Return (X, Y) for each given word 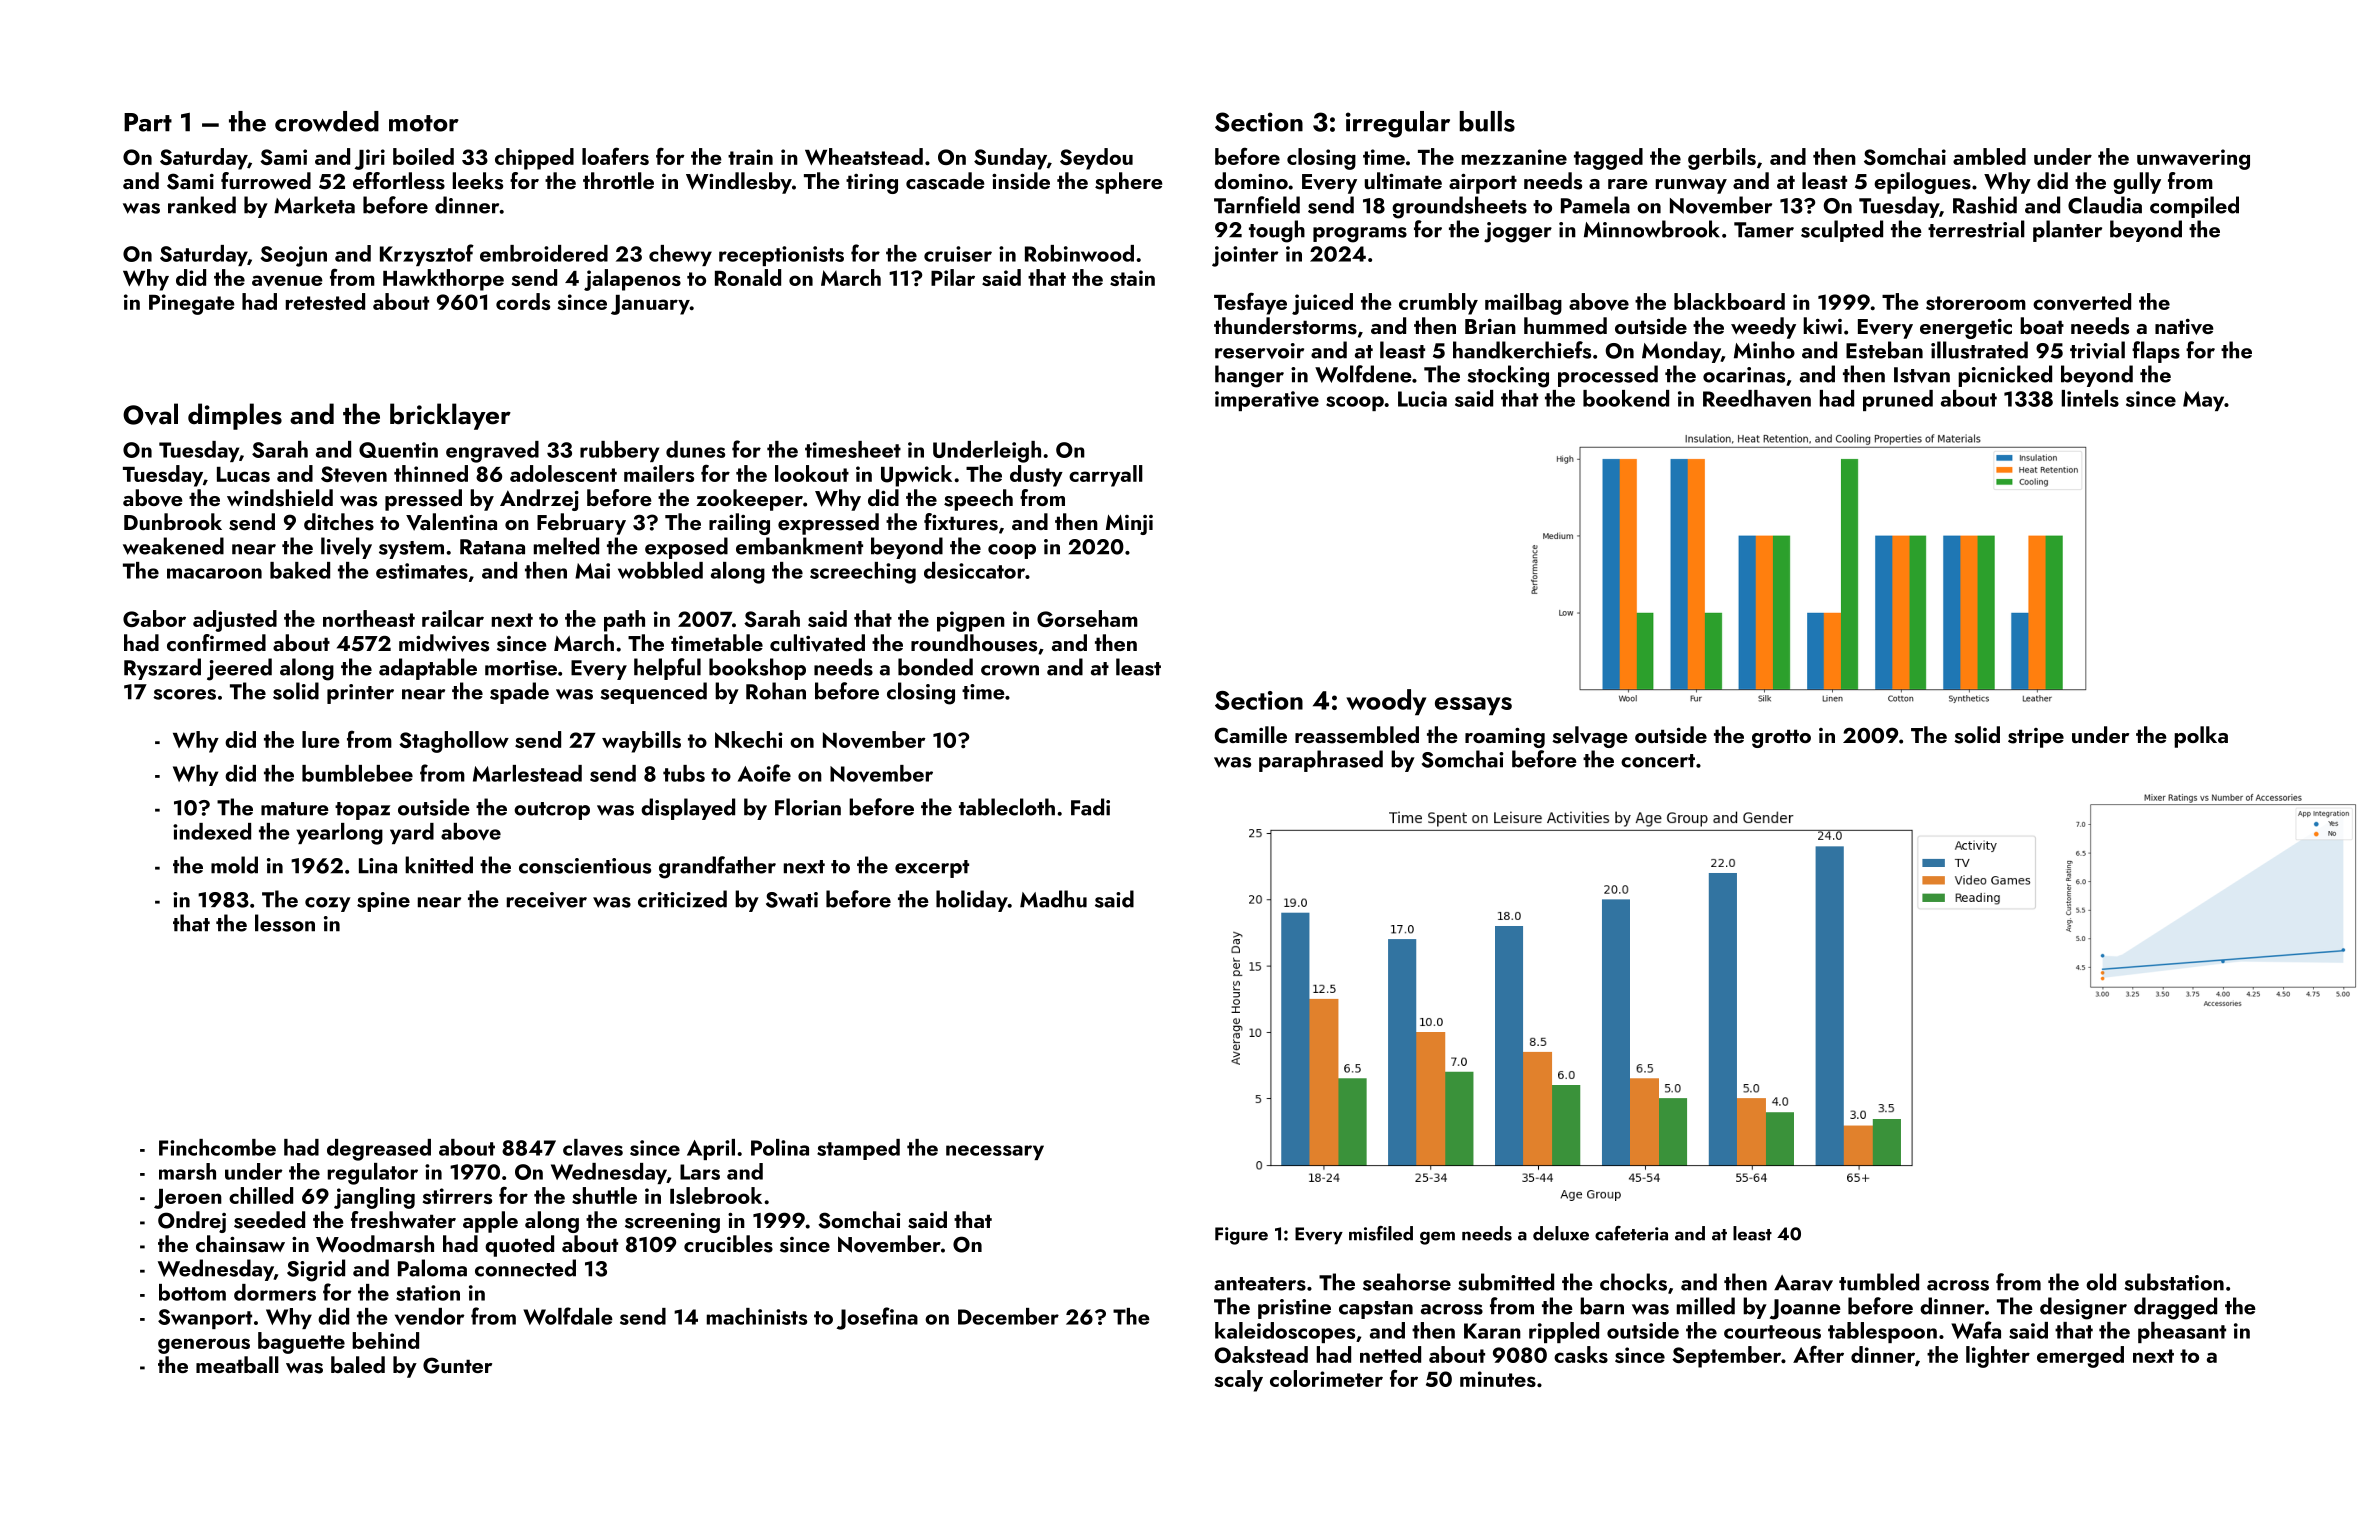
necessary (995, 1152)
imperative (1267, 401)
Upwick (916, 476)
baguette (301, 1343)
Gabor (154, 618)
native (2184, 327)
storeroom (1976, 303)
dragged (2175, 1308)
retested (325, 301)
